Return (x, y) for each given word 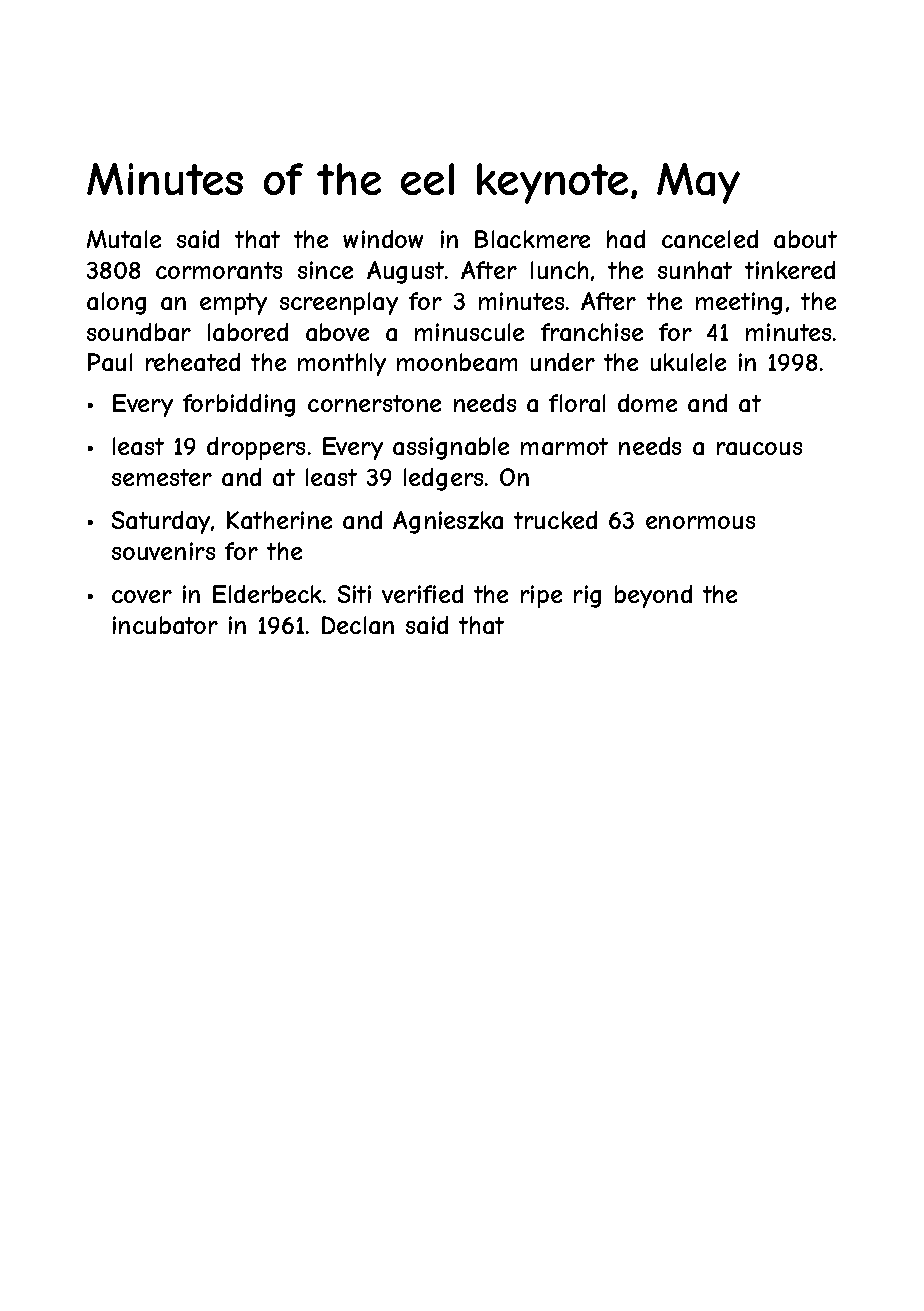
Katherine (279, 520)
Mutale (124, 239)
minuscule (469, 332)
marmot (564, 446)
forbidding (239, 405)
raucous (759, 448)
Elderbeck (267, 594)
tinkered (790, 270)
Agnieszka (448, 522)
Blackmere (532, 239)
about (805, 239)
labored (248, 332)
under (563, 362)
